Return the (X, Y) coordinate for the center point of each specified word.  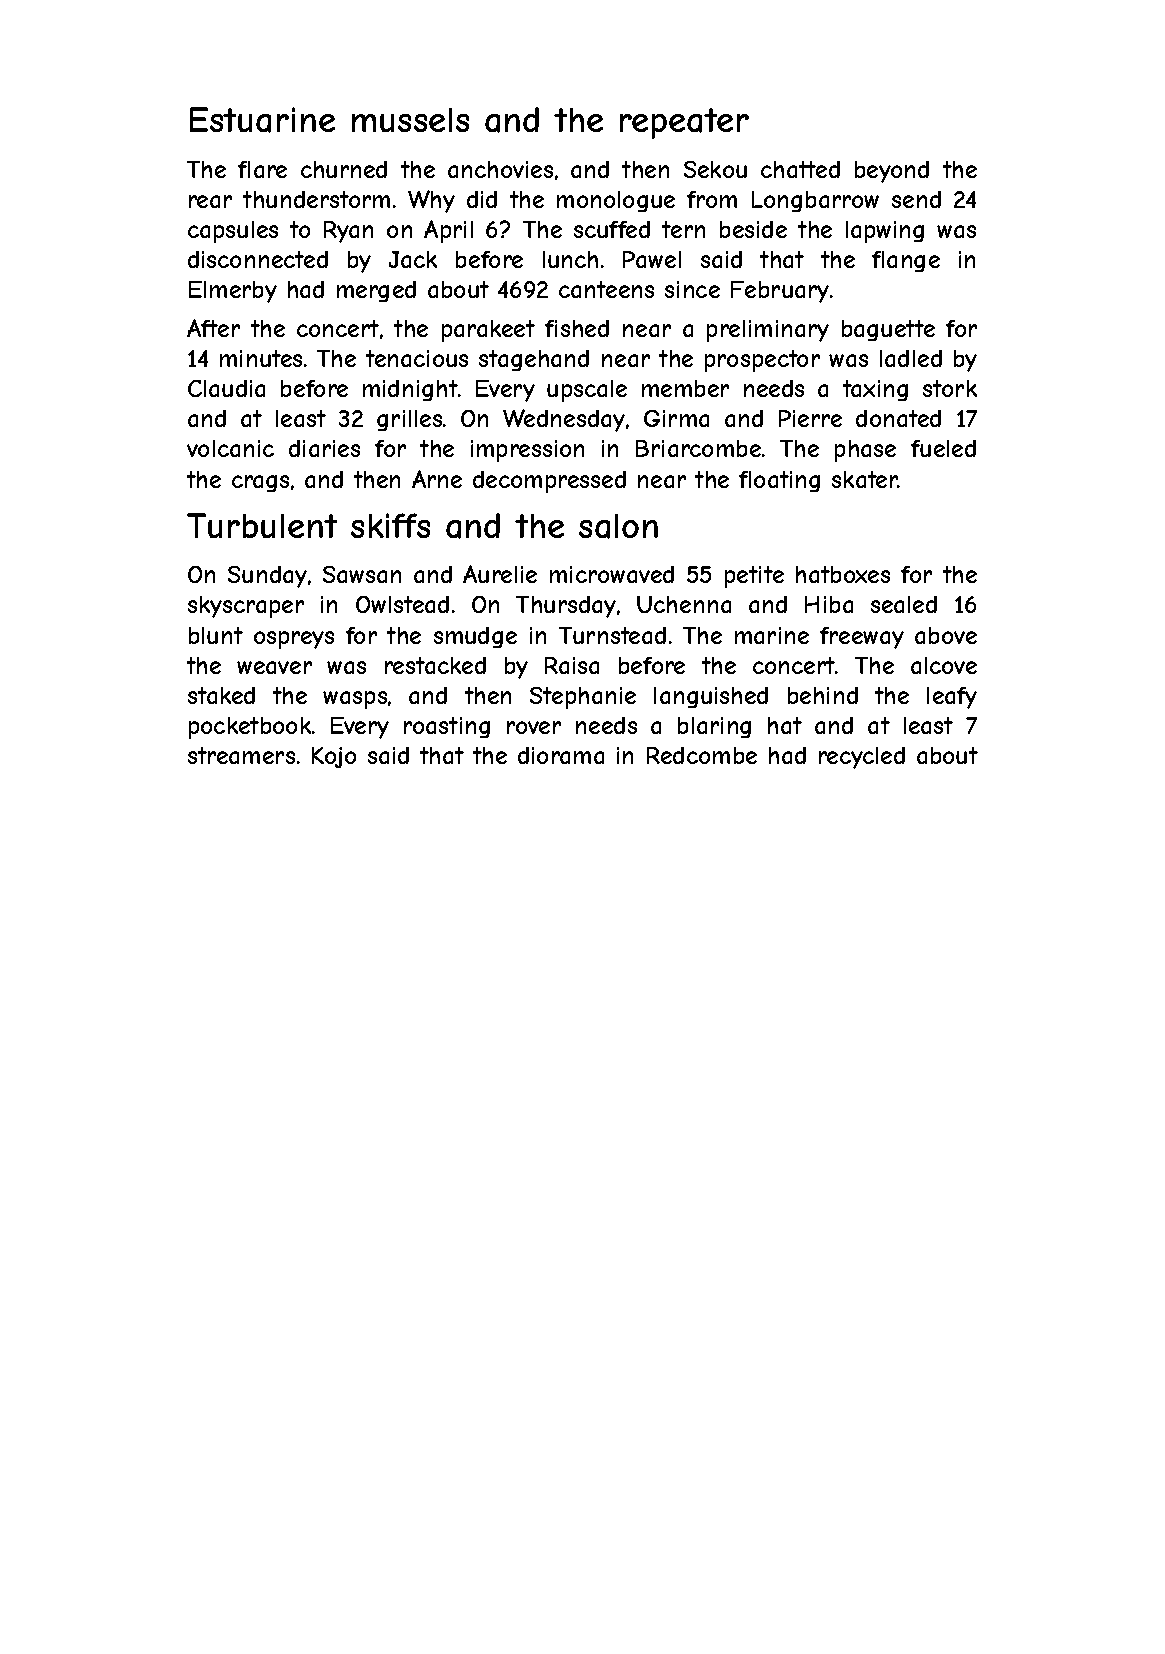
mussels (410, 120)
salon (618, 526)
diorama (561, 755)
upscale (587, 391)
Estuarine (262, 120)
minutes (261, 358)
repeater (684, 123)
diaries (324, 448)
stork (950, 388)
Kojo (334, 757)
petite (754, 577)
